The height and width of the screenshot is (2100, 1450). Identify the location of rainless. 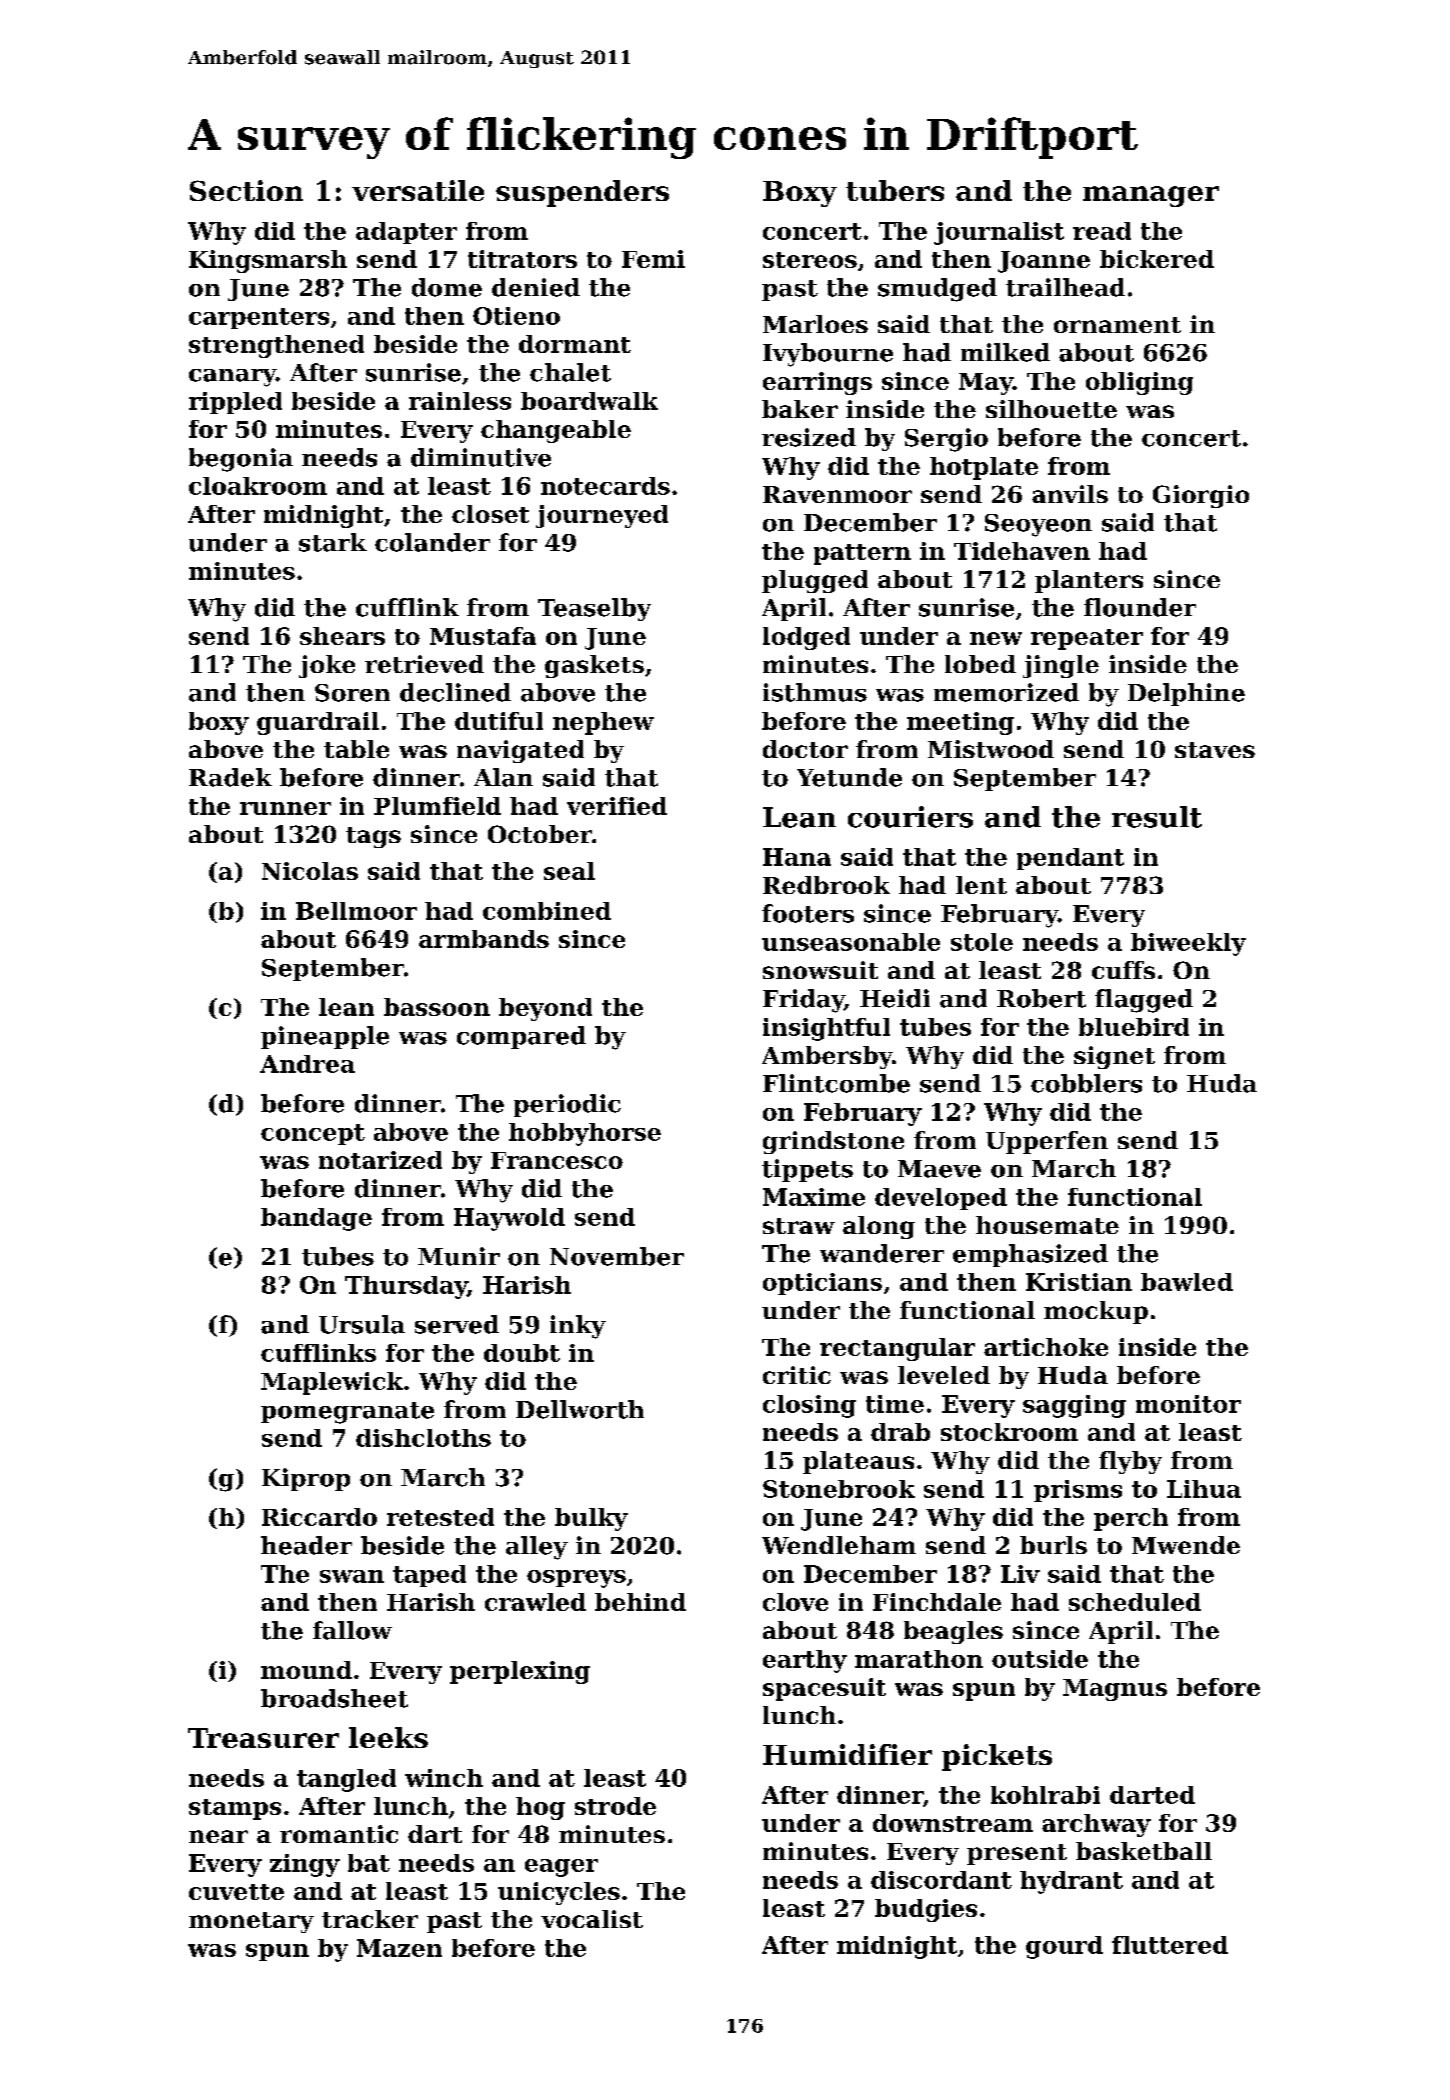
(460, 401).
